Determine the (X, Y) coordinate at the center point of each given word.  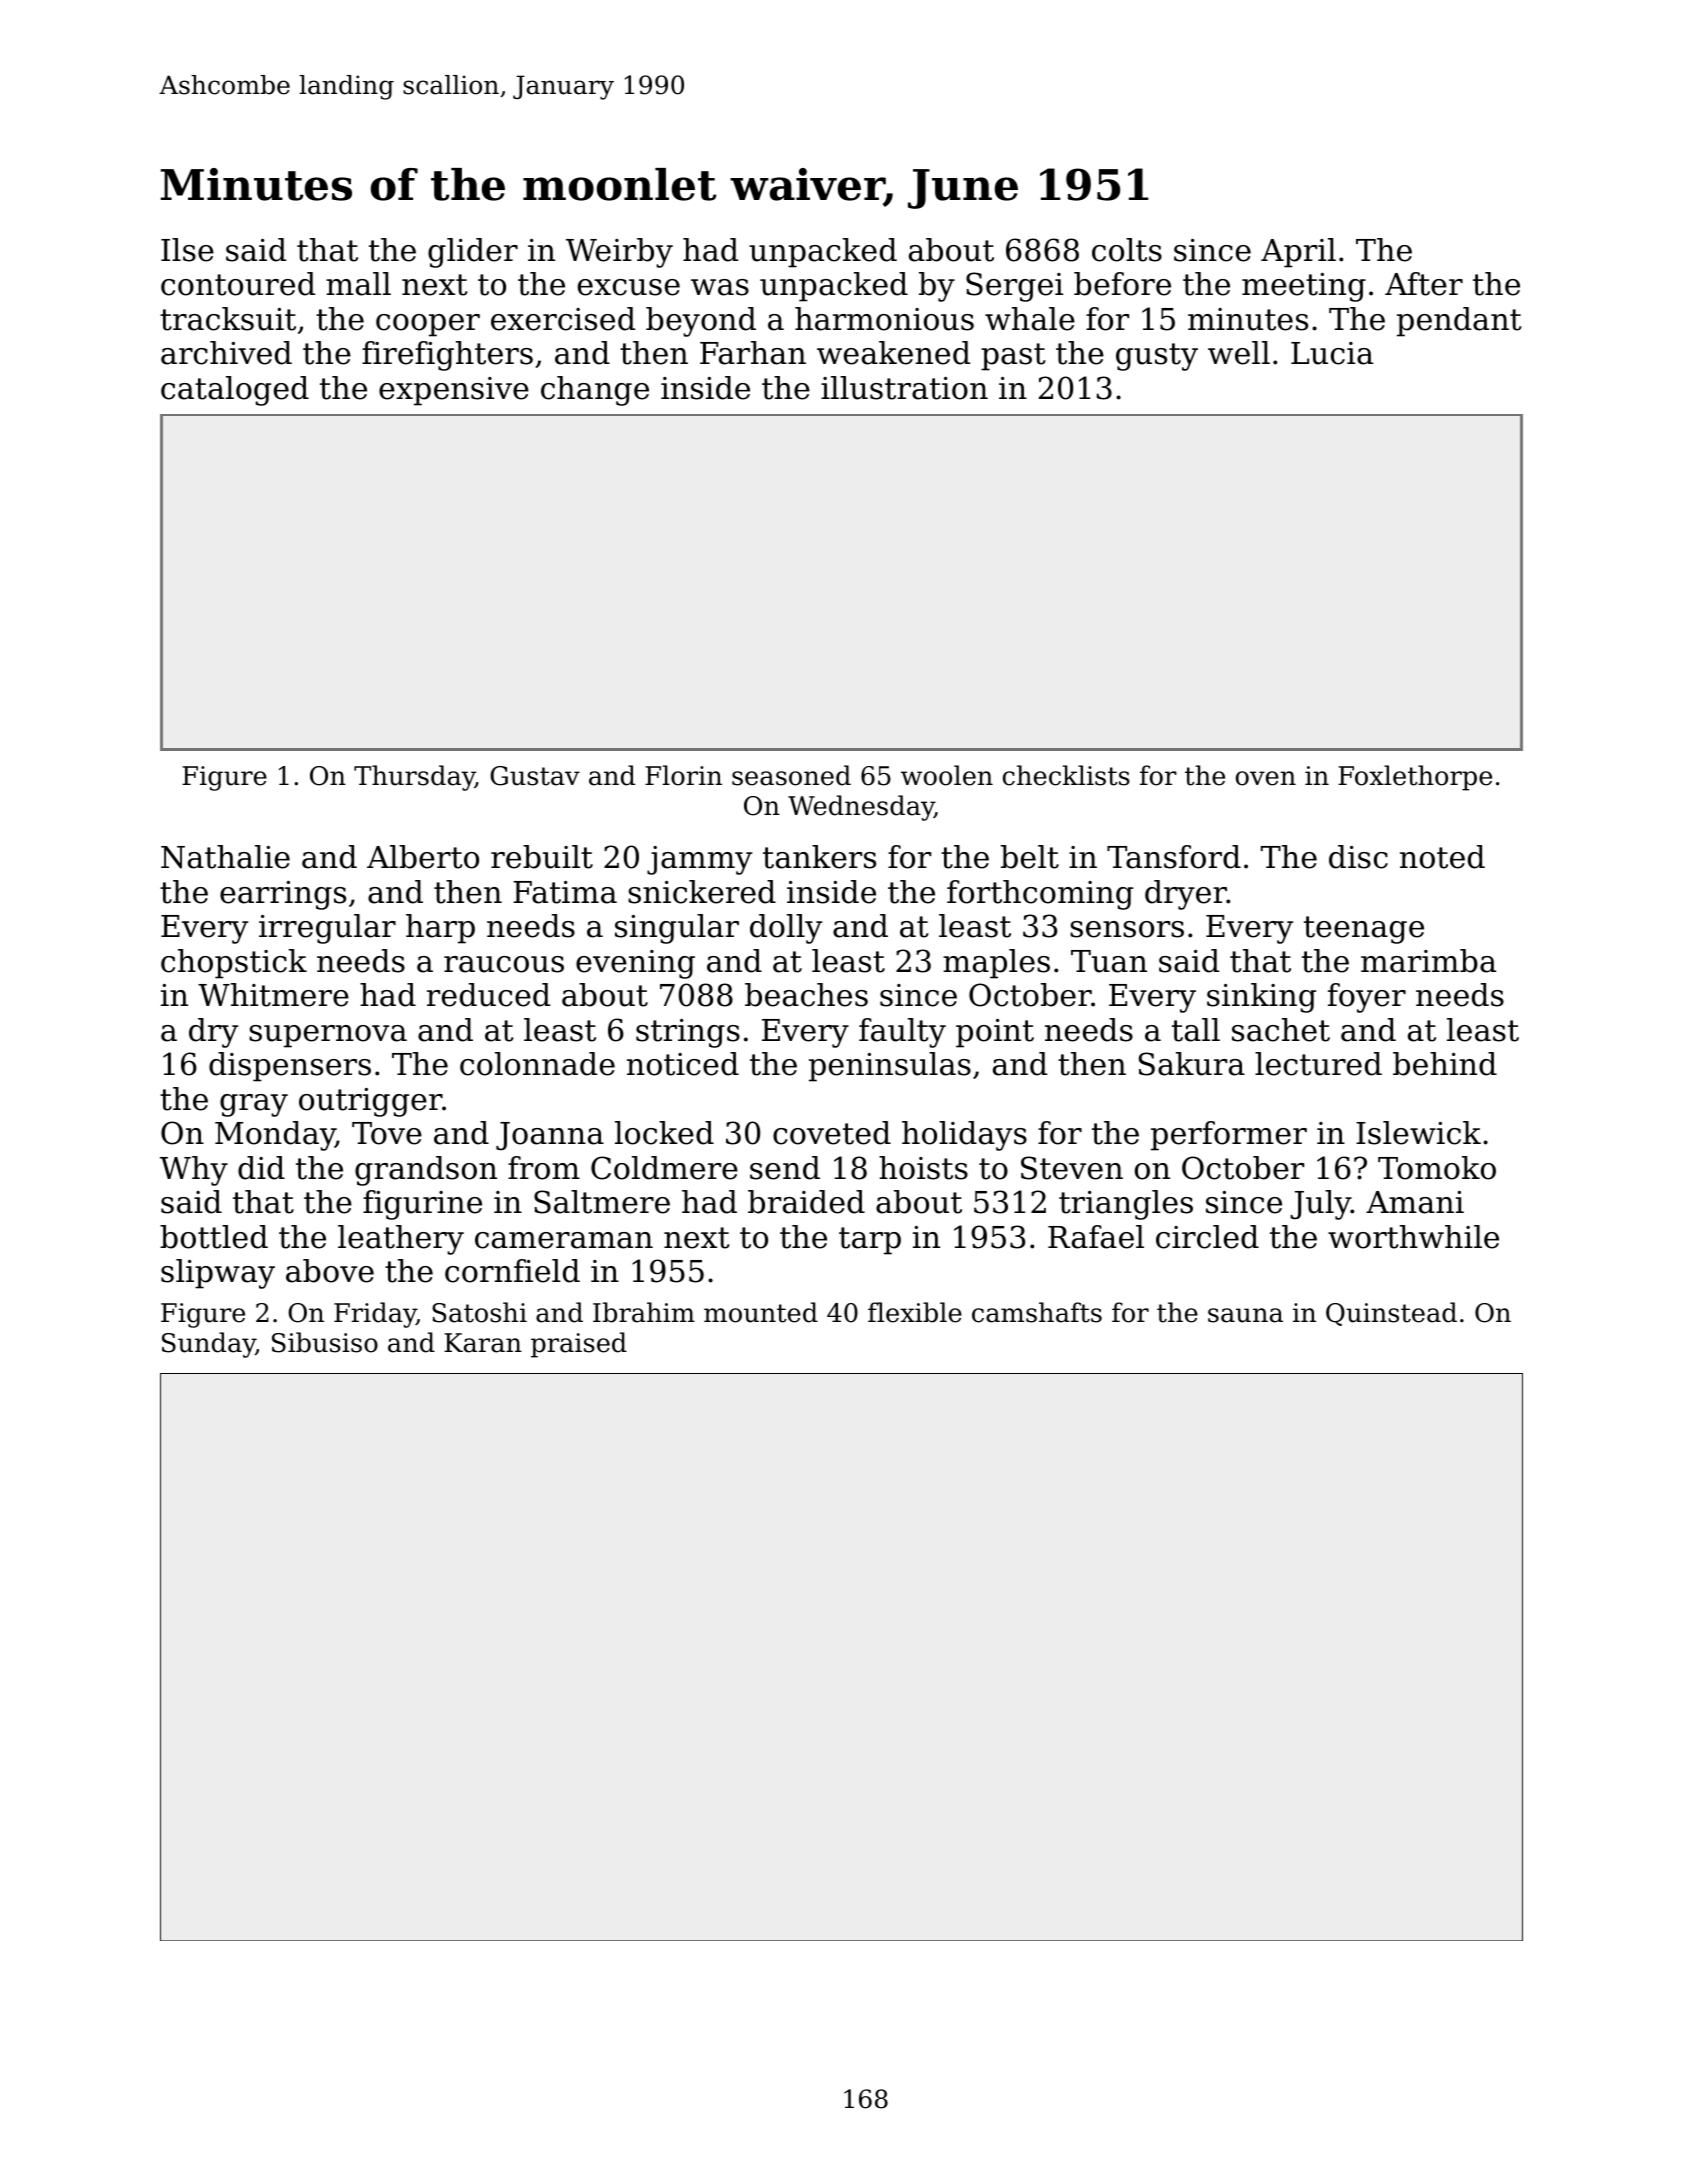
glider (473, 253)
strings (688, 1033)
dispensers (290, 1067)
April (1298, 253)
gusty (1157, 357)
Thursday (414, 778)
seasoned (791, 775)
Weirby (619, 253)
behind (1445, 1064)
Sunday (209, 1345)
